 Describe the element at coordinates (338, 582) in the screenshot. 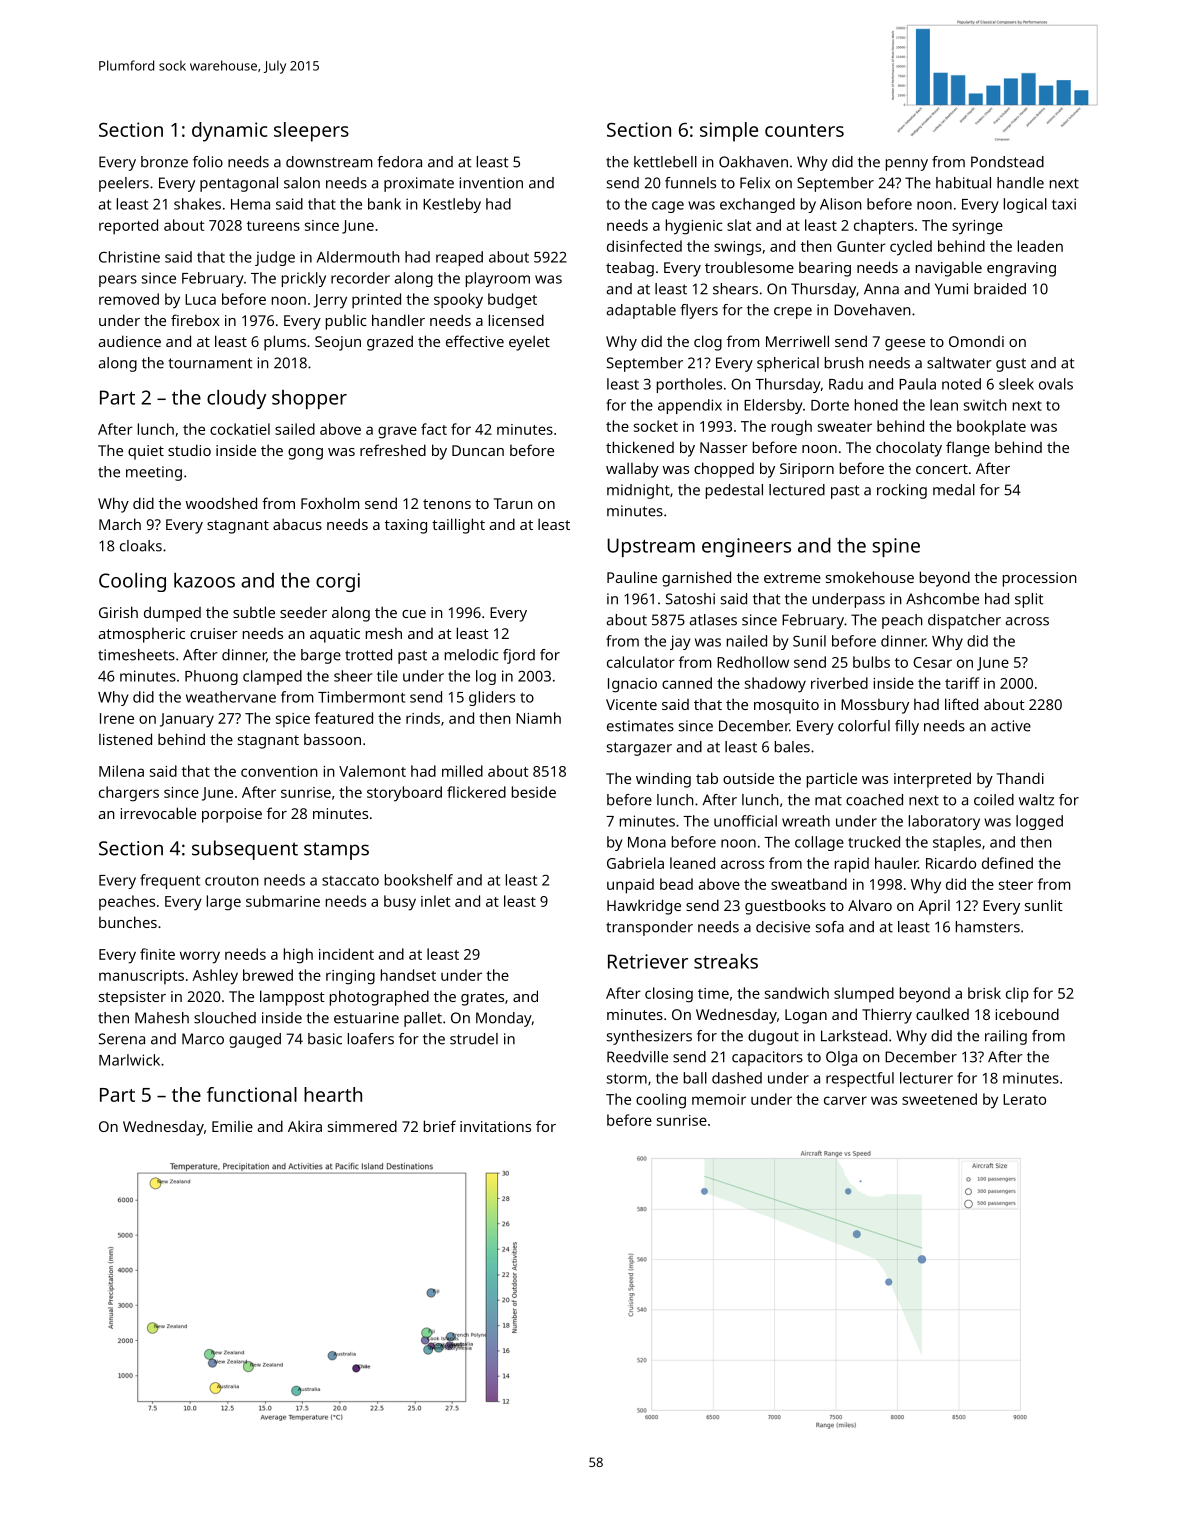

I see `corgi` at that location.
